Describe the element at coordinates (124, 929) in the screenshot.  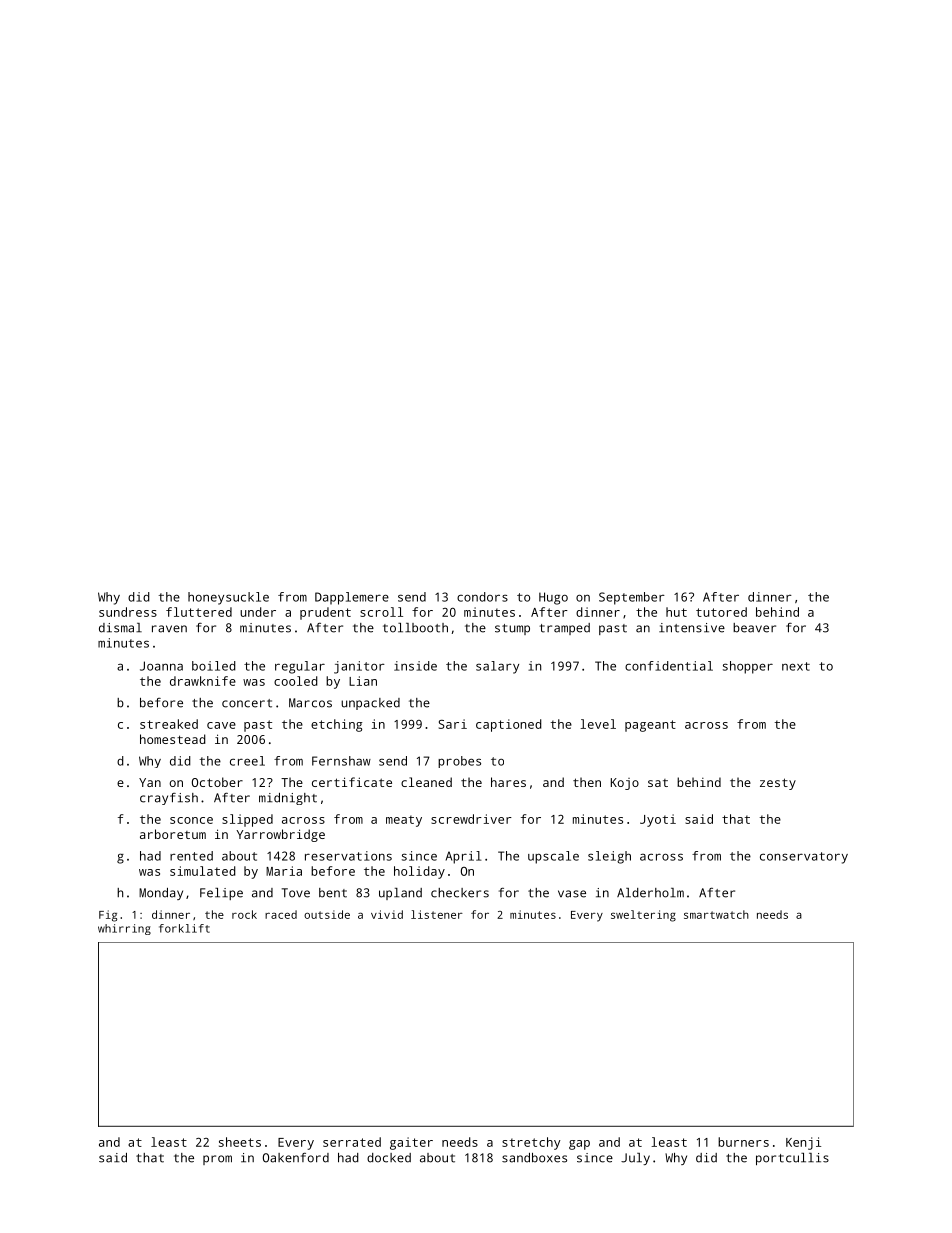
I see `whirring` at that location.
